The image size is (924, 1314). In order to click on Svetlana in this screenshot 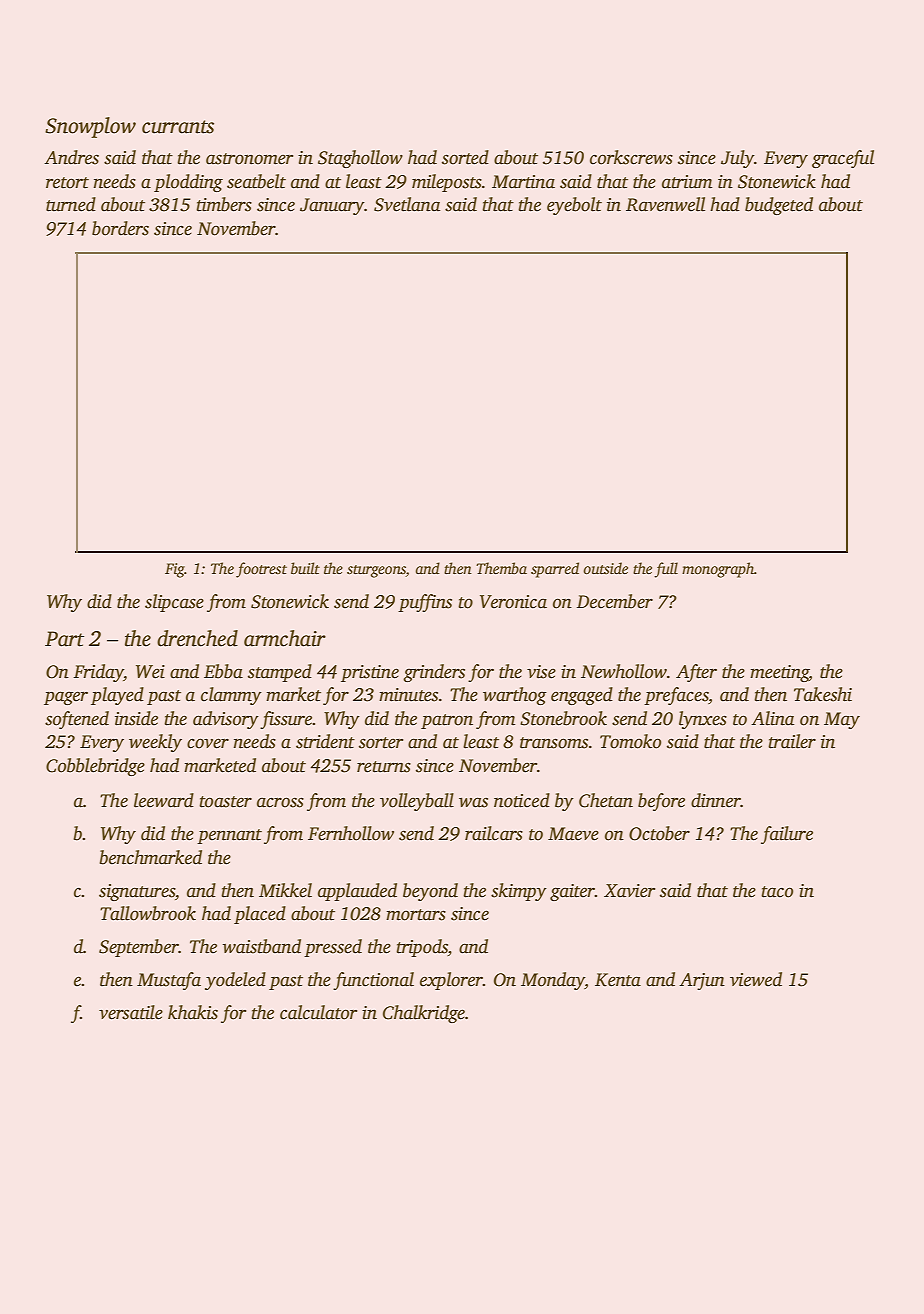, I will do `click(407, 204)`.
